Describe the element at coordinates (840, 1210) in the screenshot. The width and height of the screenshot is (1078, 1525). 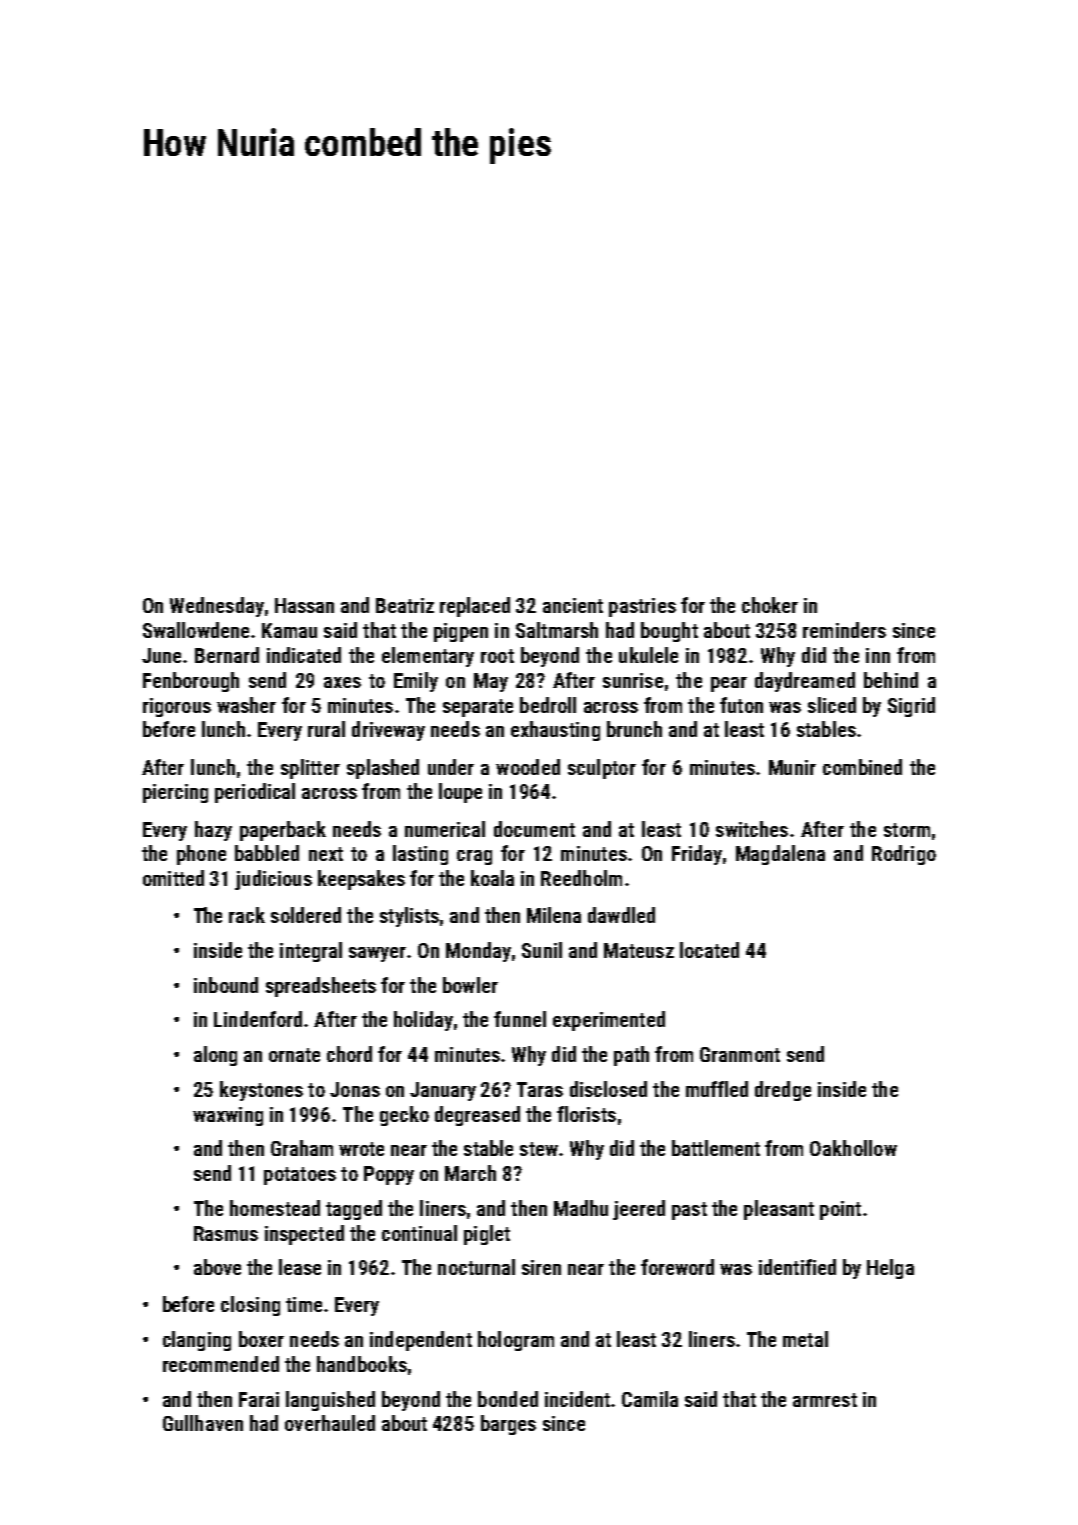
I see `point` at that location.
